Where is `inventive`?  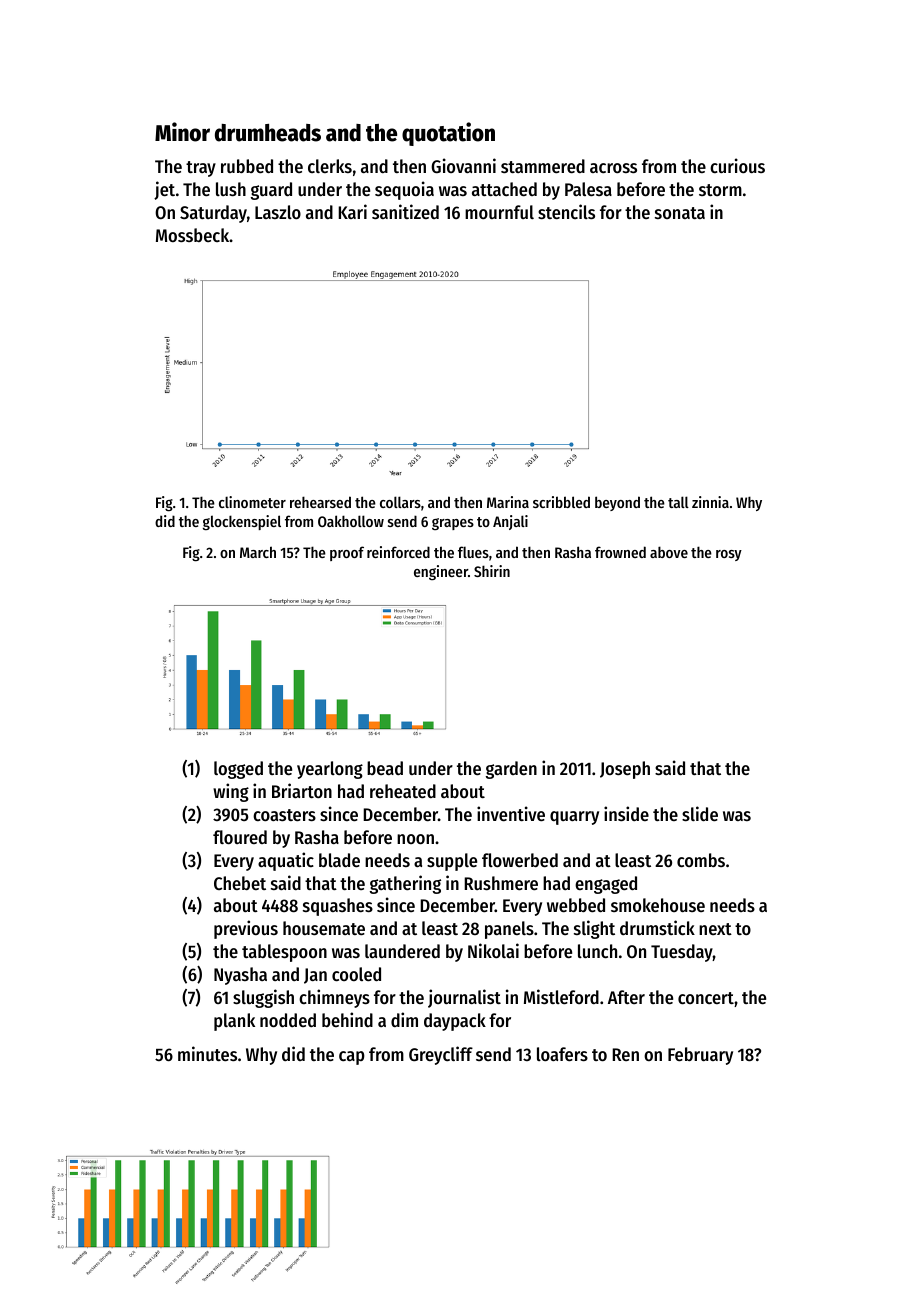 inventive is located at coordinates (511, 813).
